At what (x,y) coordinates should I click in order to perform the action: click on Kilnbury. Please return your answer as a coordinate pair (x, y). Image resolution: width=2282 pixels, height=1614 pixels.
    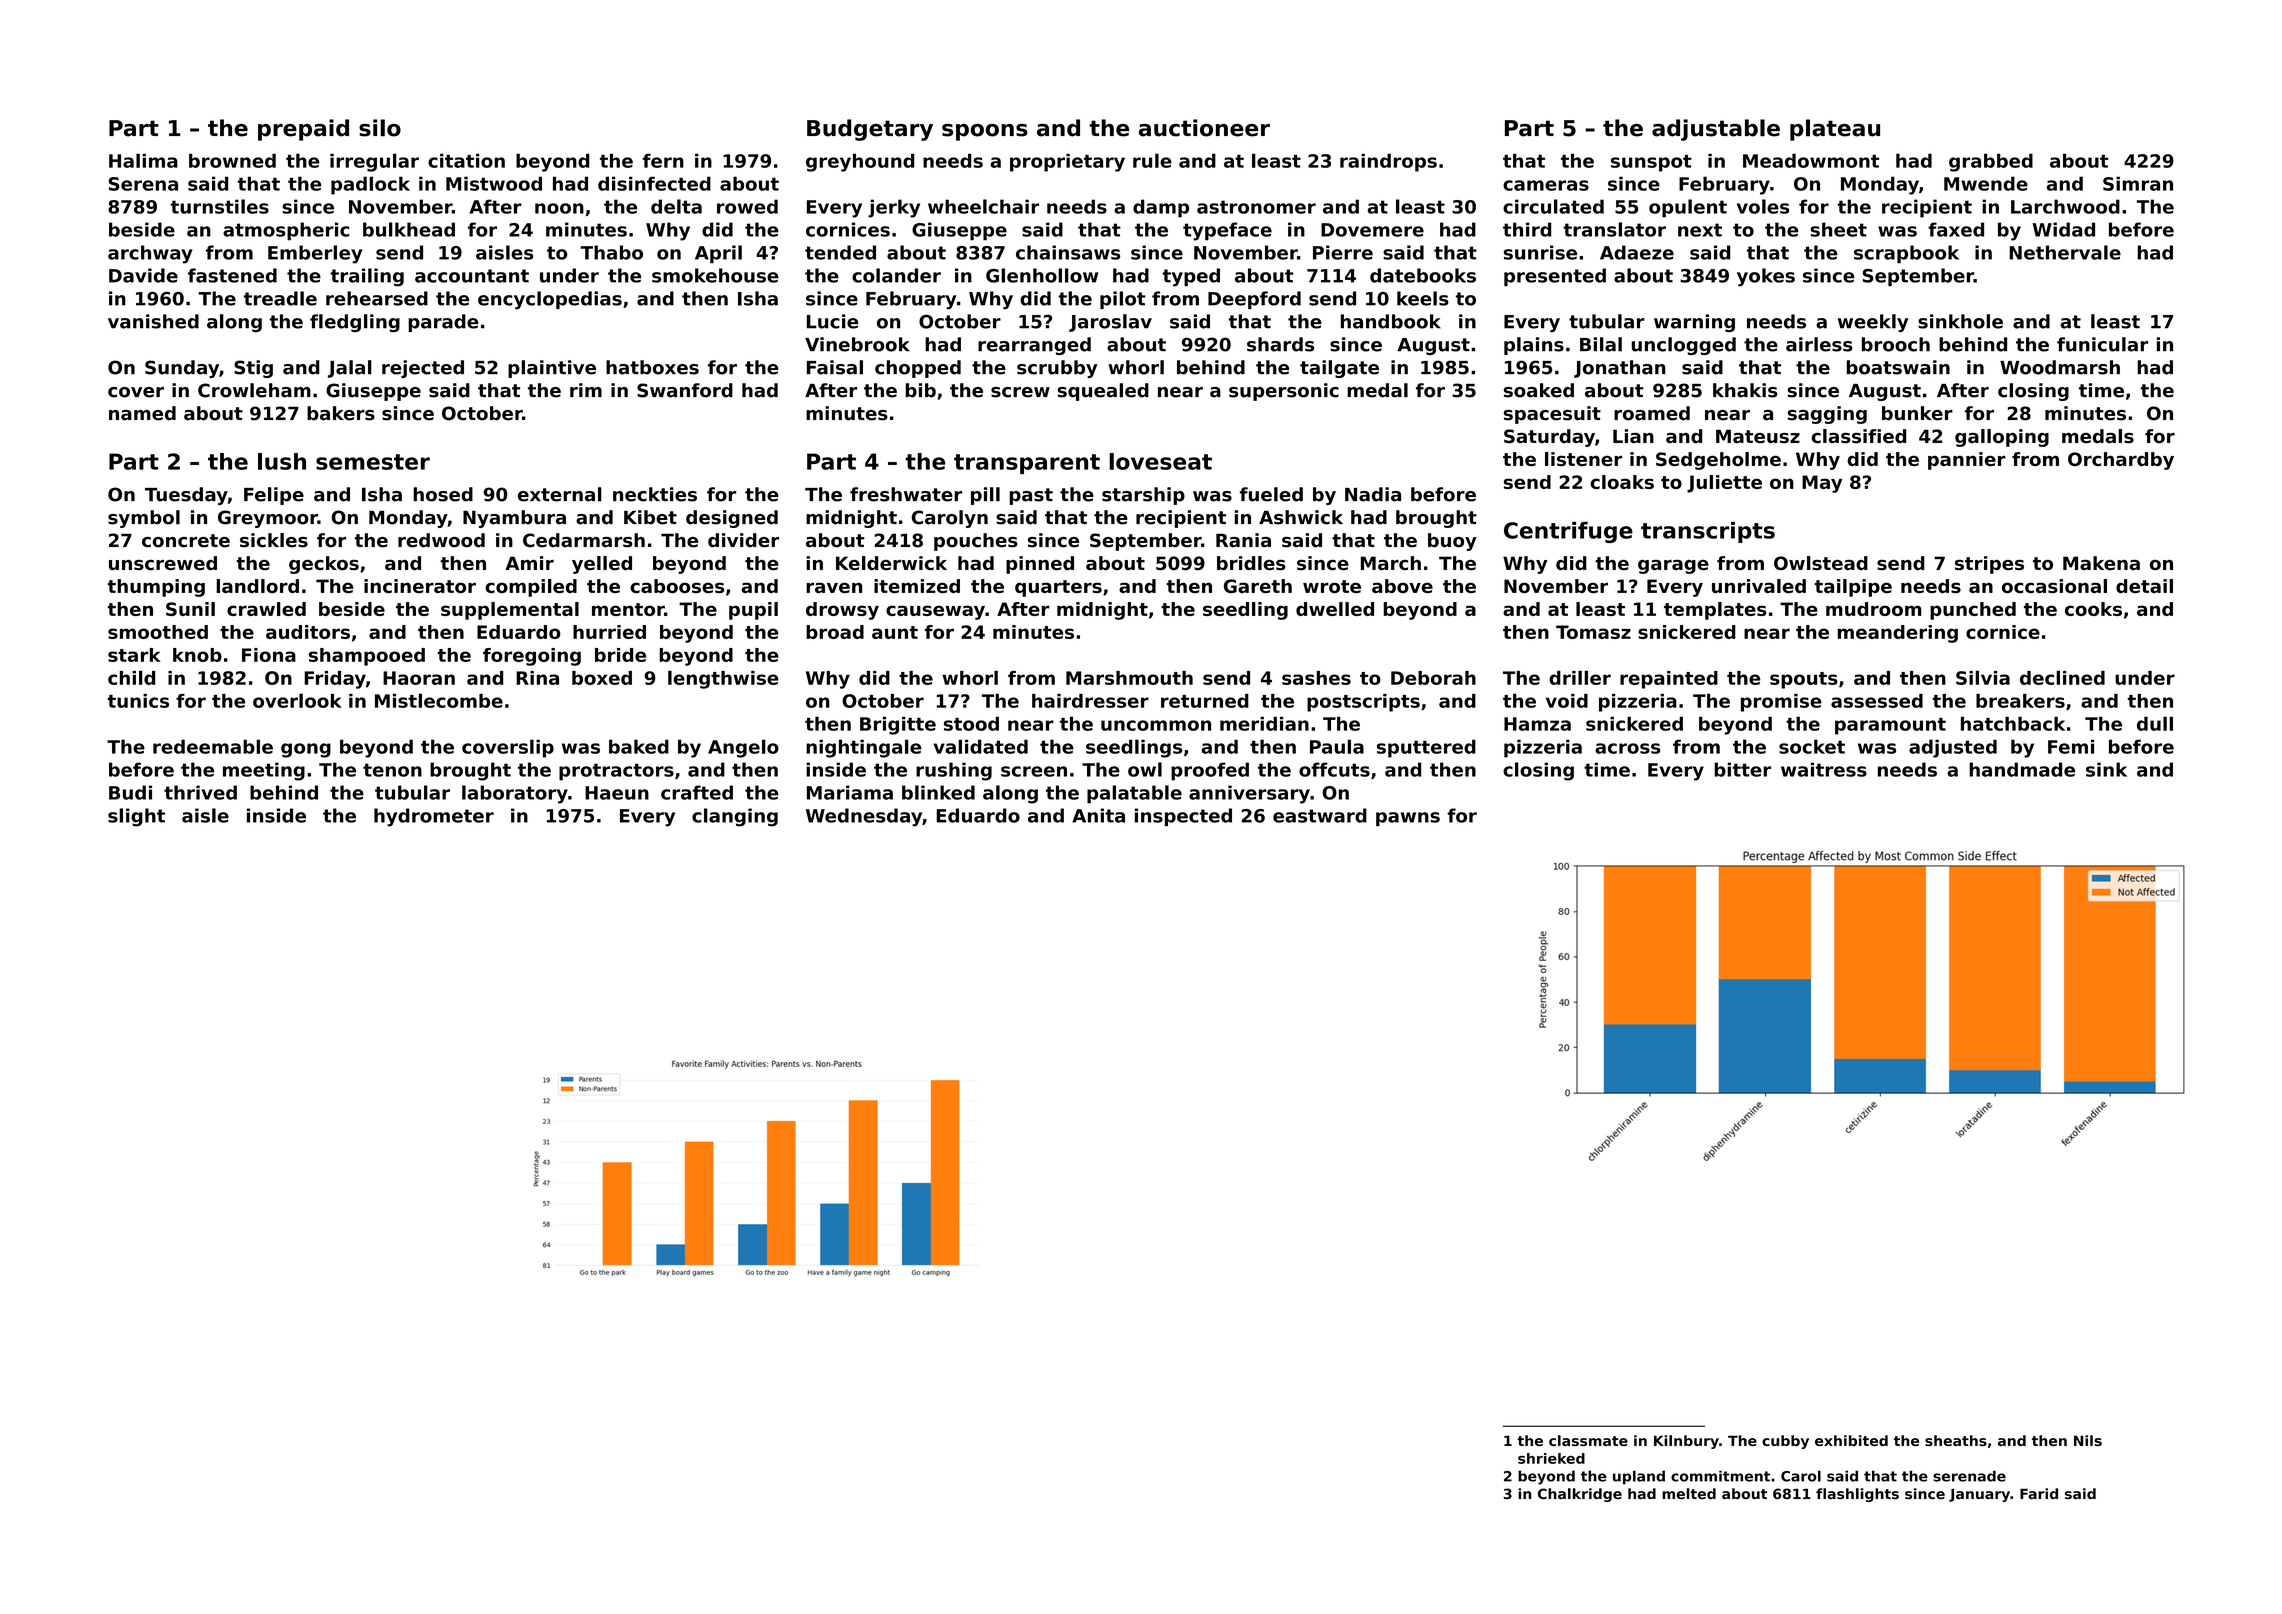
    Looking at the image, I should click on (1686, 1442).
